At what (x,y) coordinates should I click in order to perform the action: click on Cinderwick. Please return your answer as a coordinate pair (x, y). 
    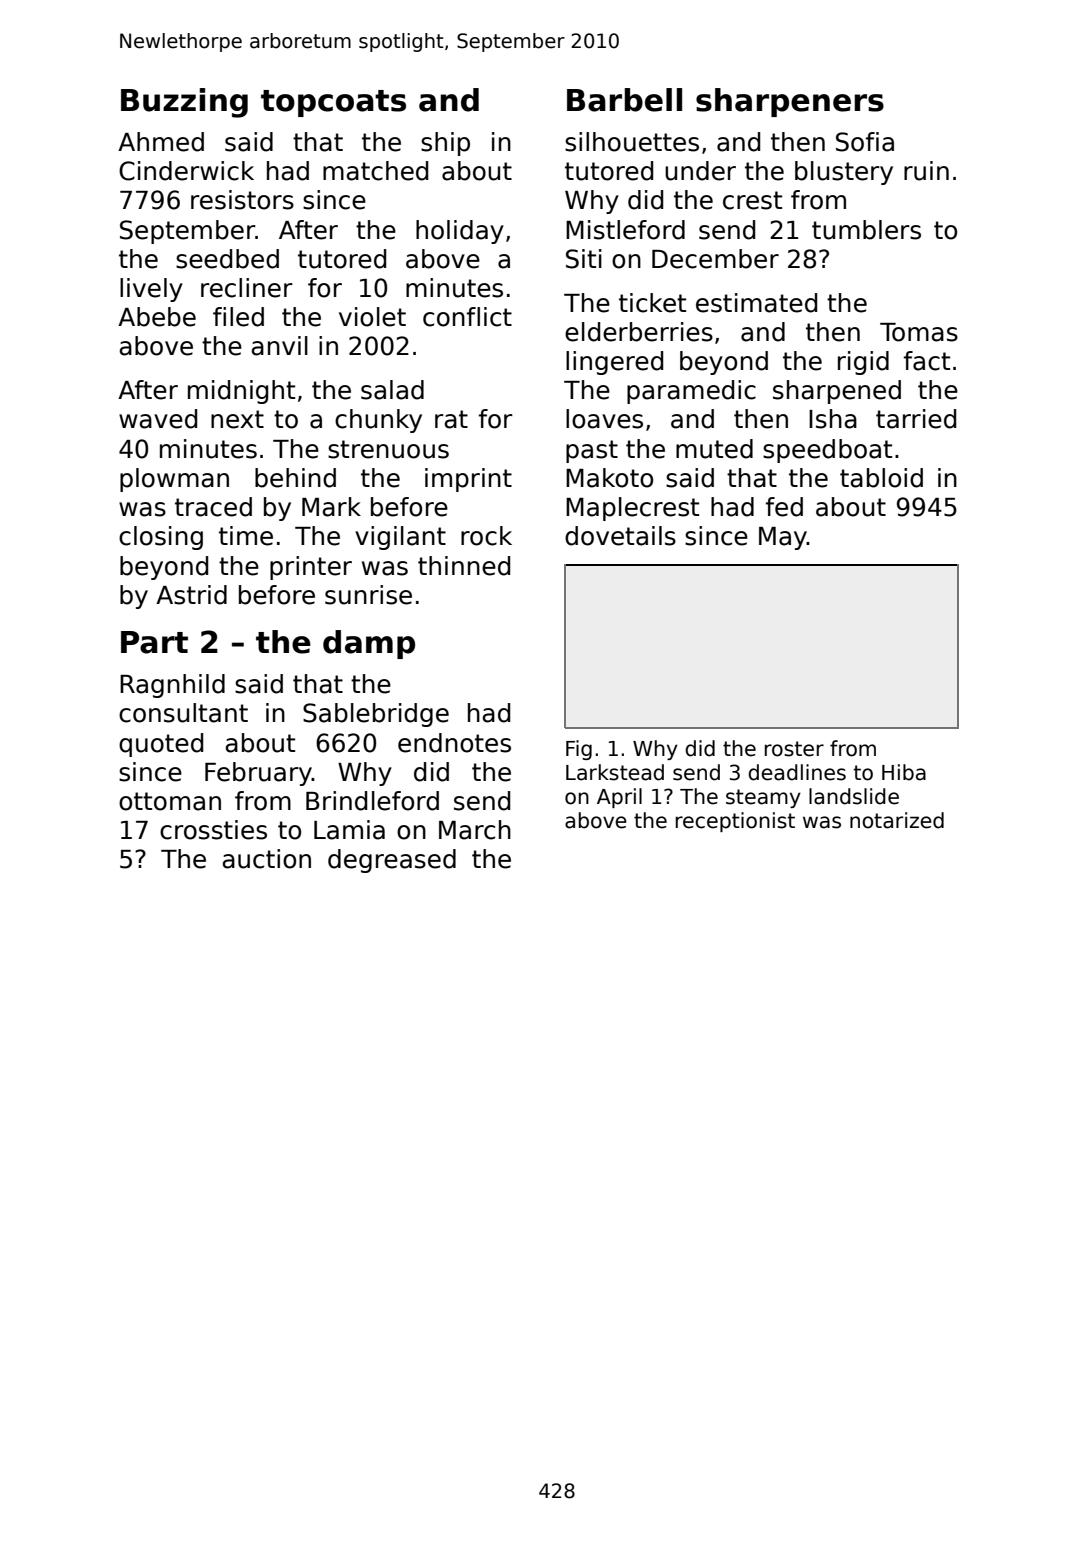
    Looking at the image, I should click on (186, 171).
